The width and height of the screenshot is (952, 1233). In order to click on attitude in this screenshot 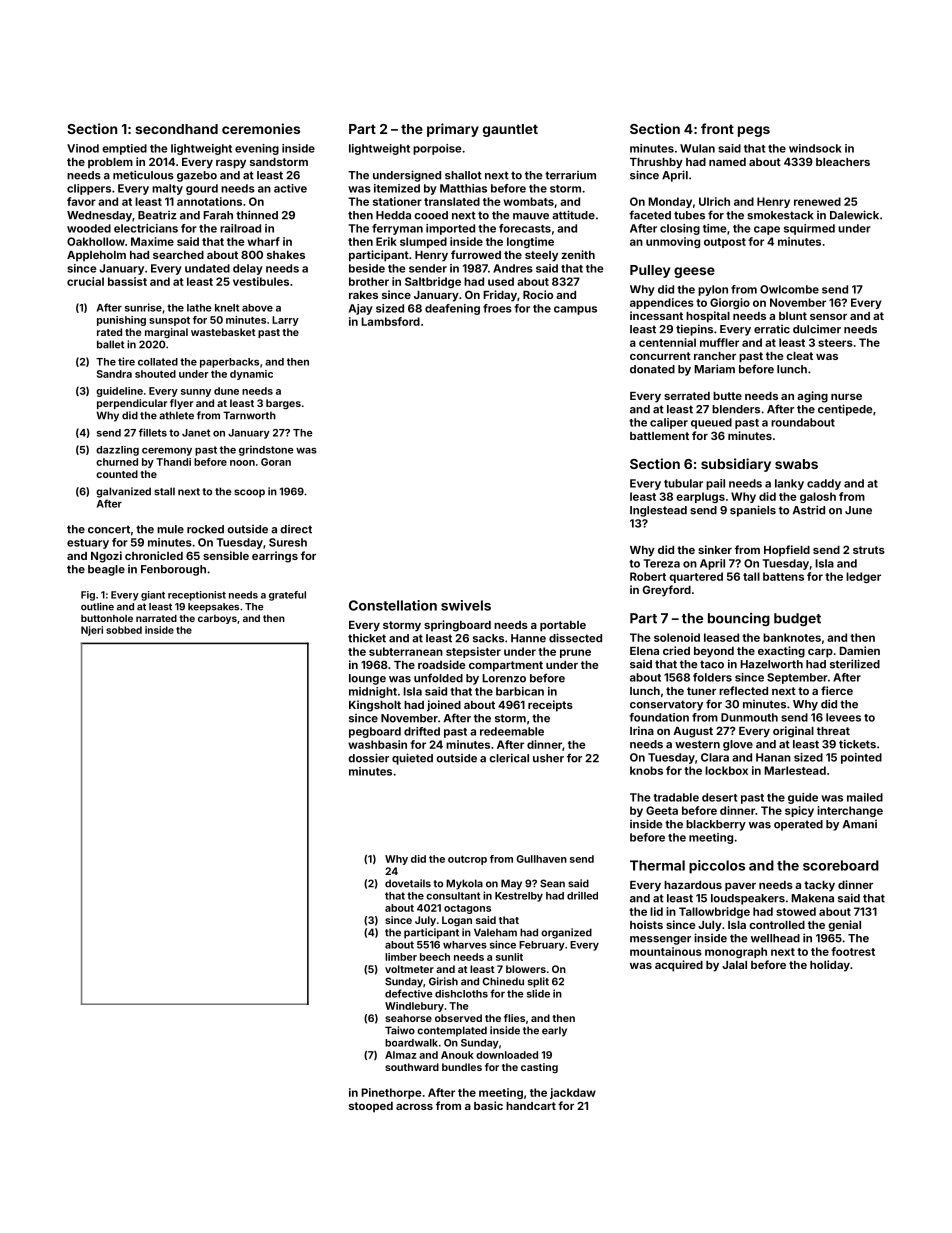, I will do `click(573, 215)`.
